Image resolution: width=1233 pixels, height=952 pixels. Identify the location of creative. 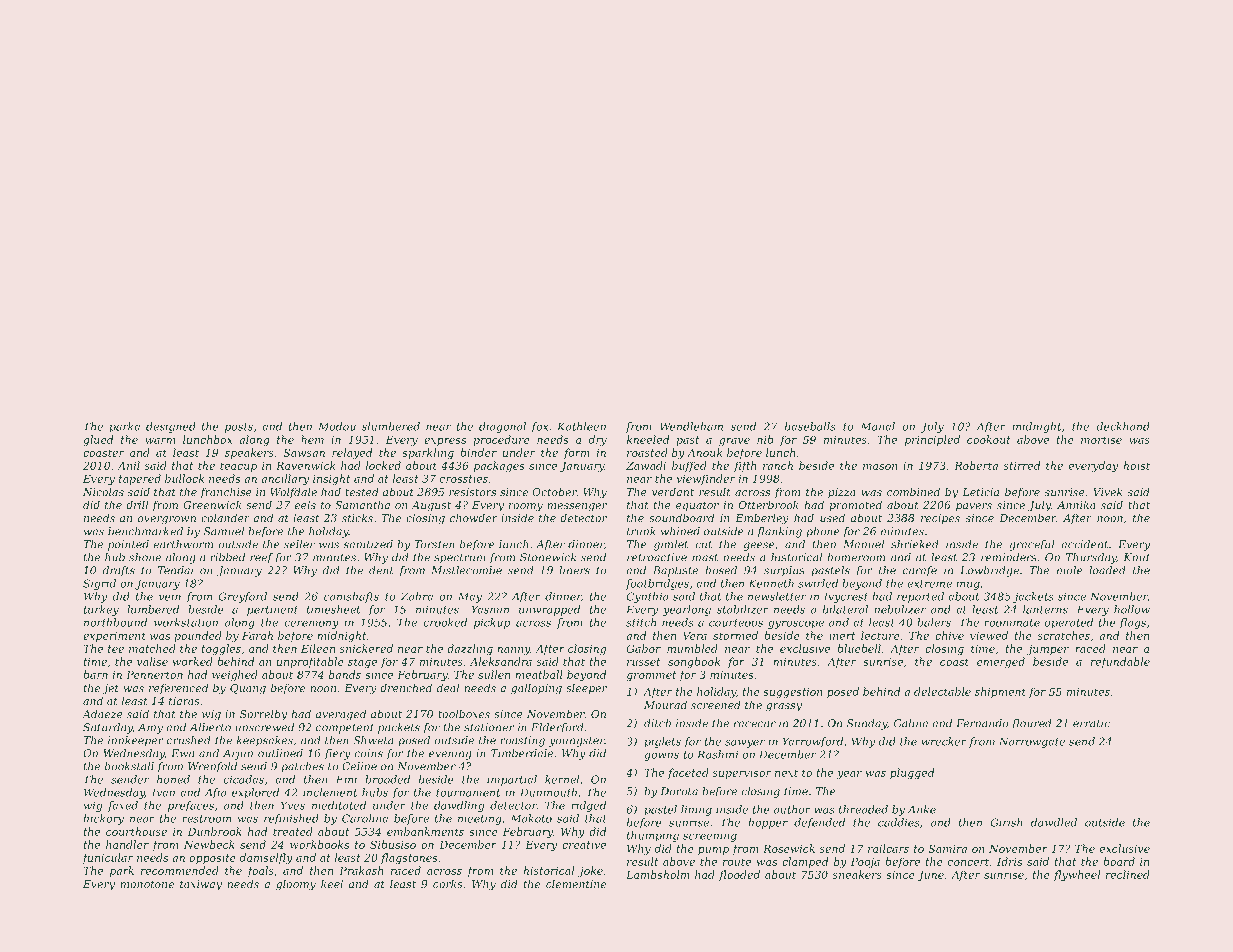
(584, 845).
